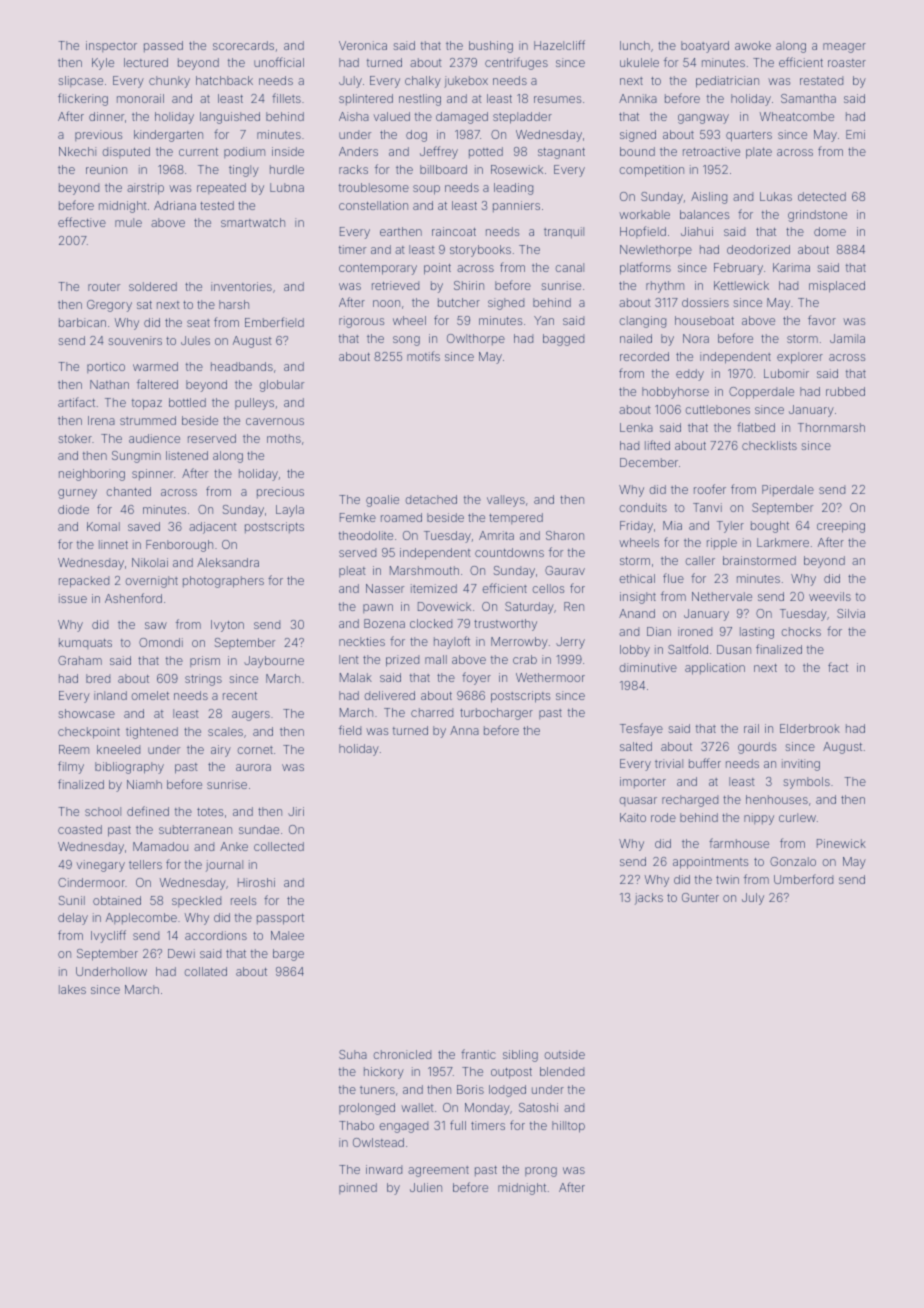 This image has width=924, height=1308. Describe the element at coordinates (837, 287) in the image. I see `misplaced` at that location.
